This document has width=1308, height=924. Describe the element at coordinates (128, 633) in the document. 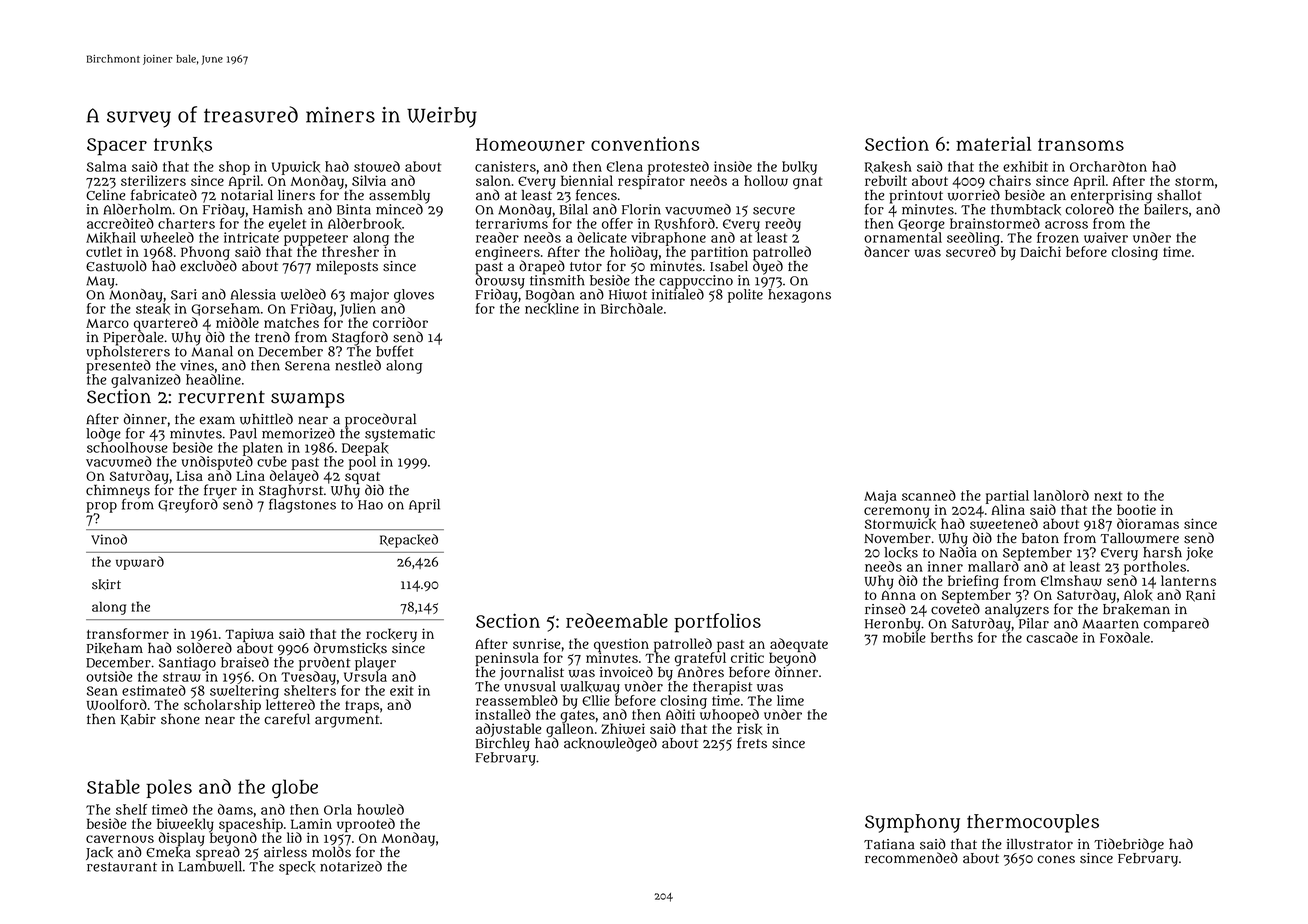

I see `transformer` at that location.
